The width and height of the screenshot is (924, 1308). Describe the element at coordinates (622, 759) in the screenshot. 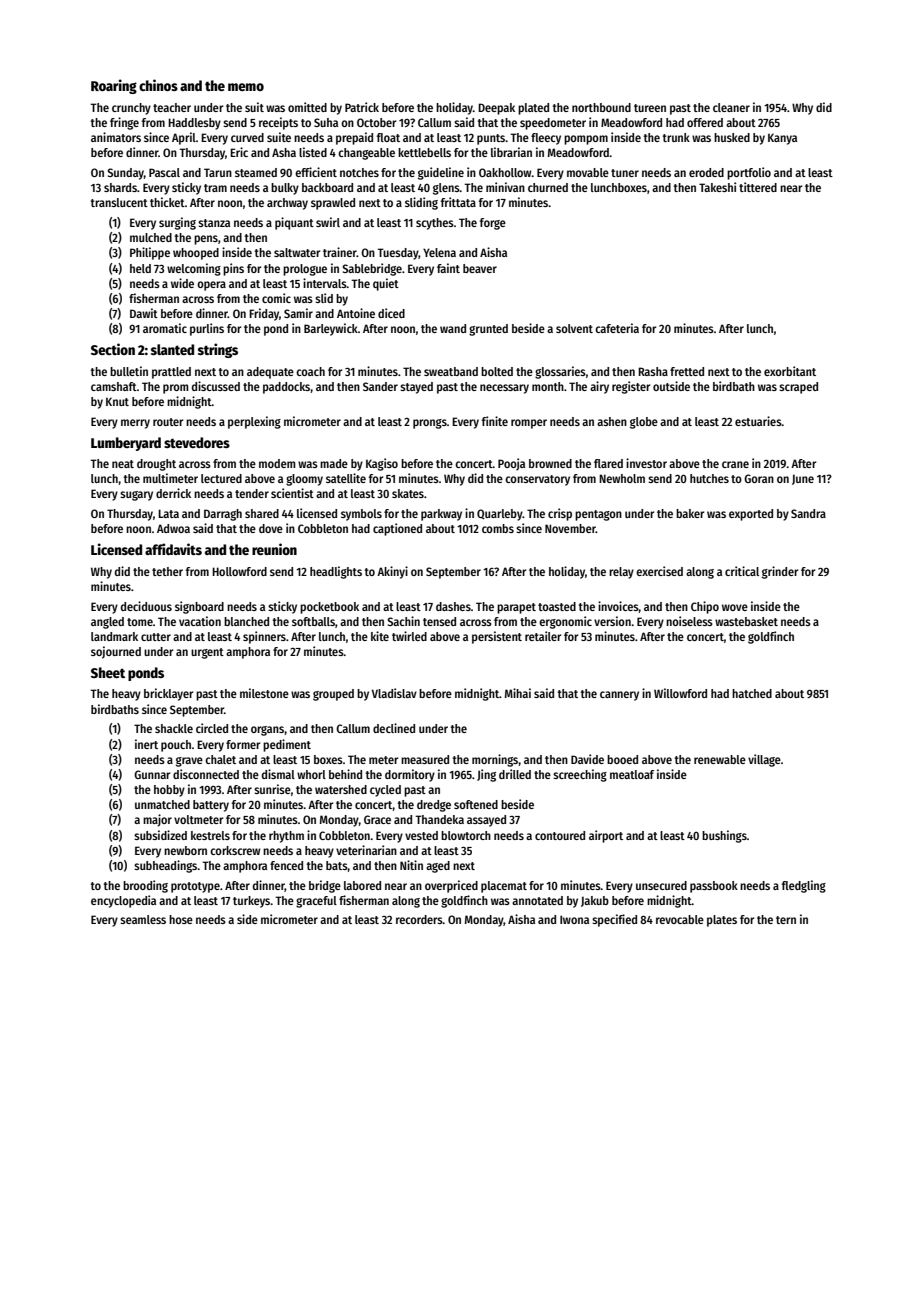

I see `booed` at that location.
